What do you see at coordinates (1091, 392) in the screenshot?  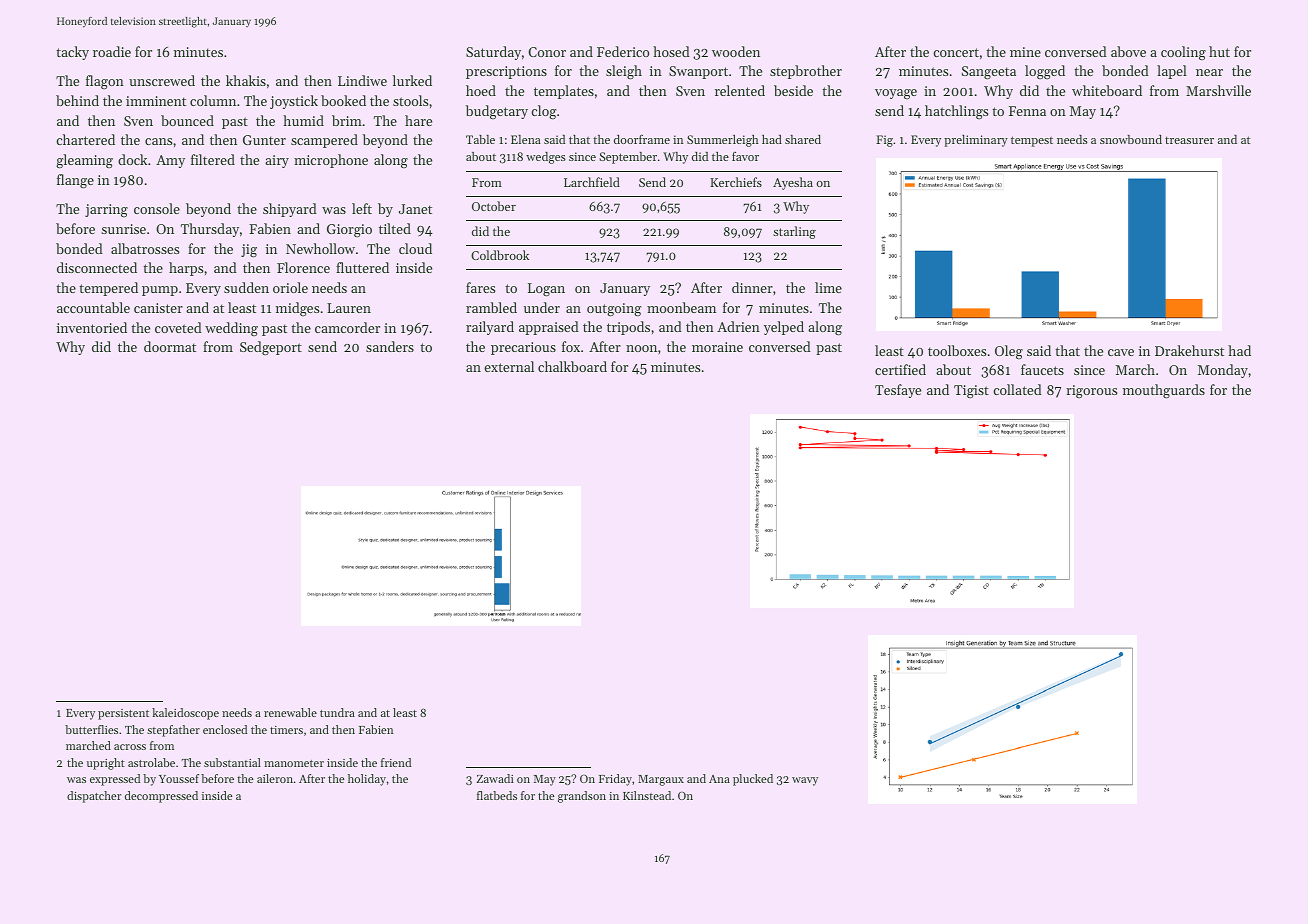 I see `rigorous` at bounding box center [1091, 392].
